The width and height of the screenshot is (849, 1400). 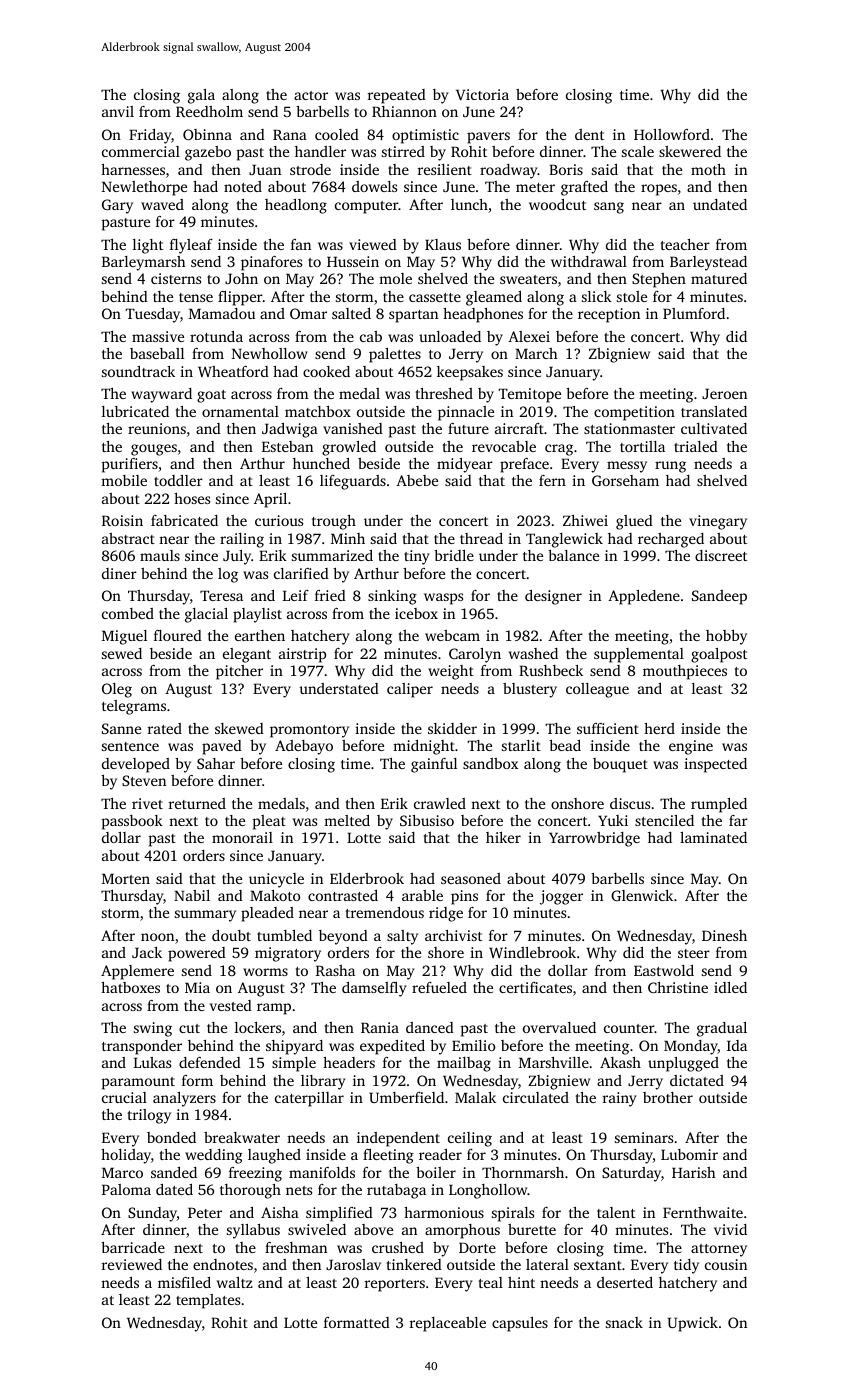 What do you see at coordinates (206, 615) in the screenshot?
I see `glacial` at bounding box center [206, 615].
